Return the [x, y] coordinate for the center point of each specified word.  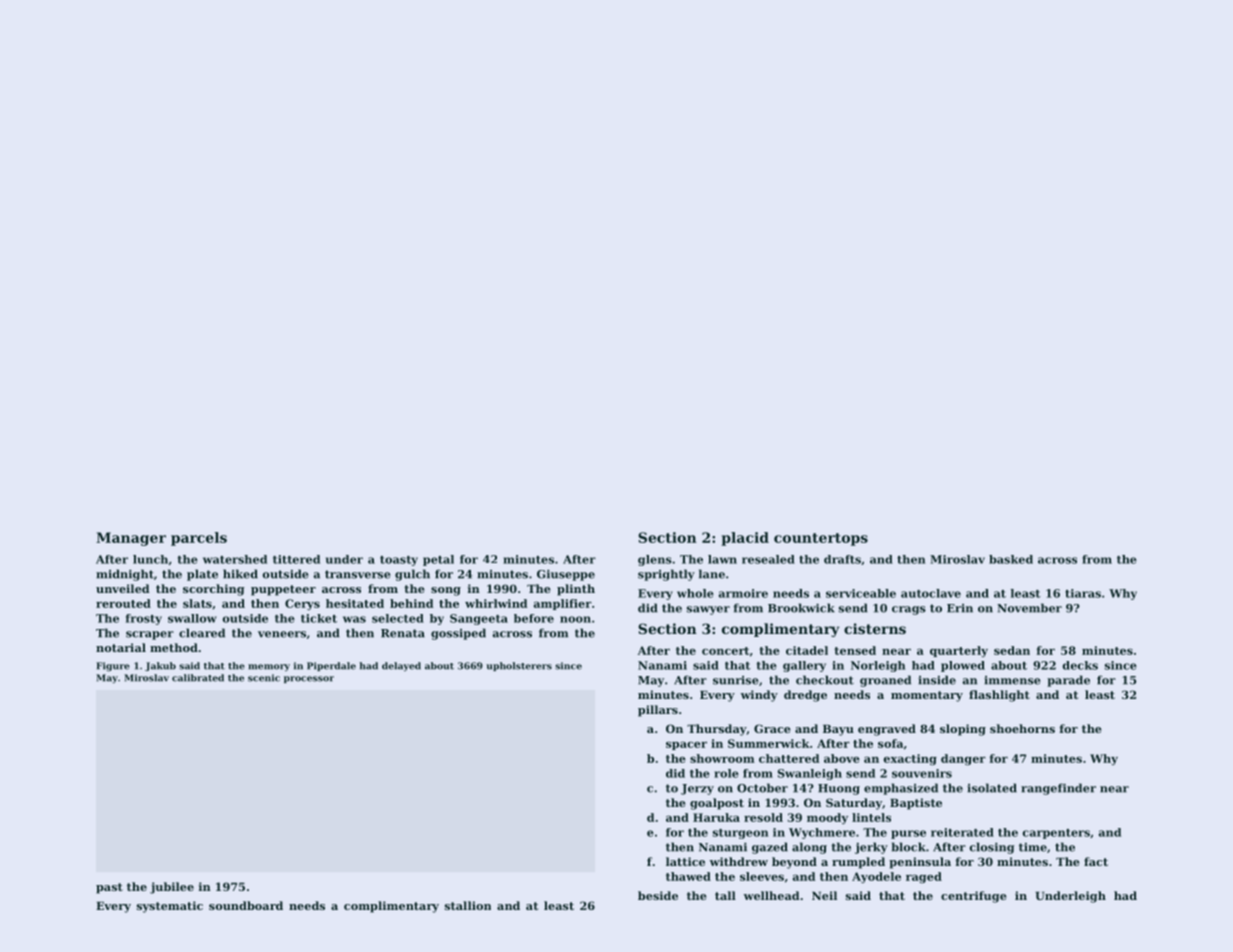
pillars [658, 711]
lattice [685, 861]
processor [309, 679]
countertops [821, 539]
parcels [199, 539]
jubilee [172, 888]
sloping [963, 730]
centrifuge [974, 897]
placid [745, 539]
